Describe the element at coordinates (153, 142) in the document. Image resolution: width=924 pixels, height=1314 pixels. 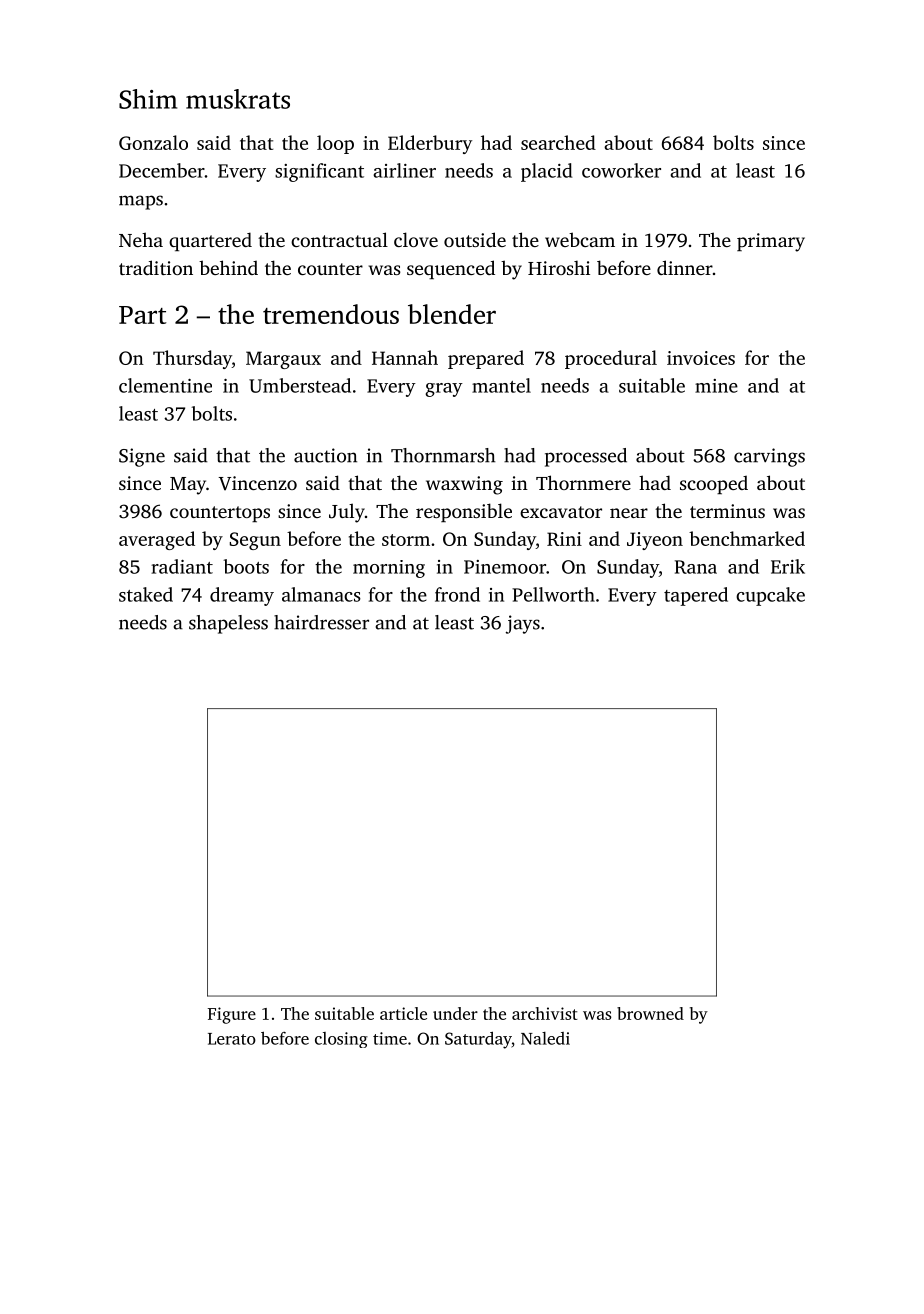
I see `Gonzalo` at that location.
